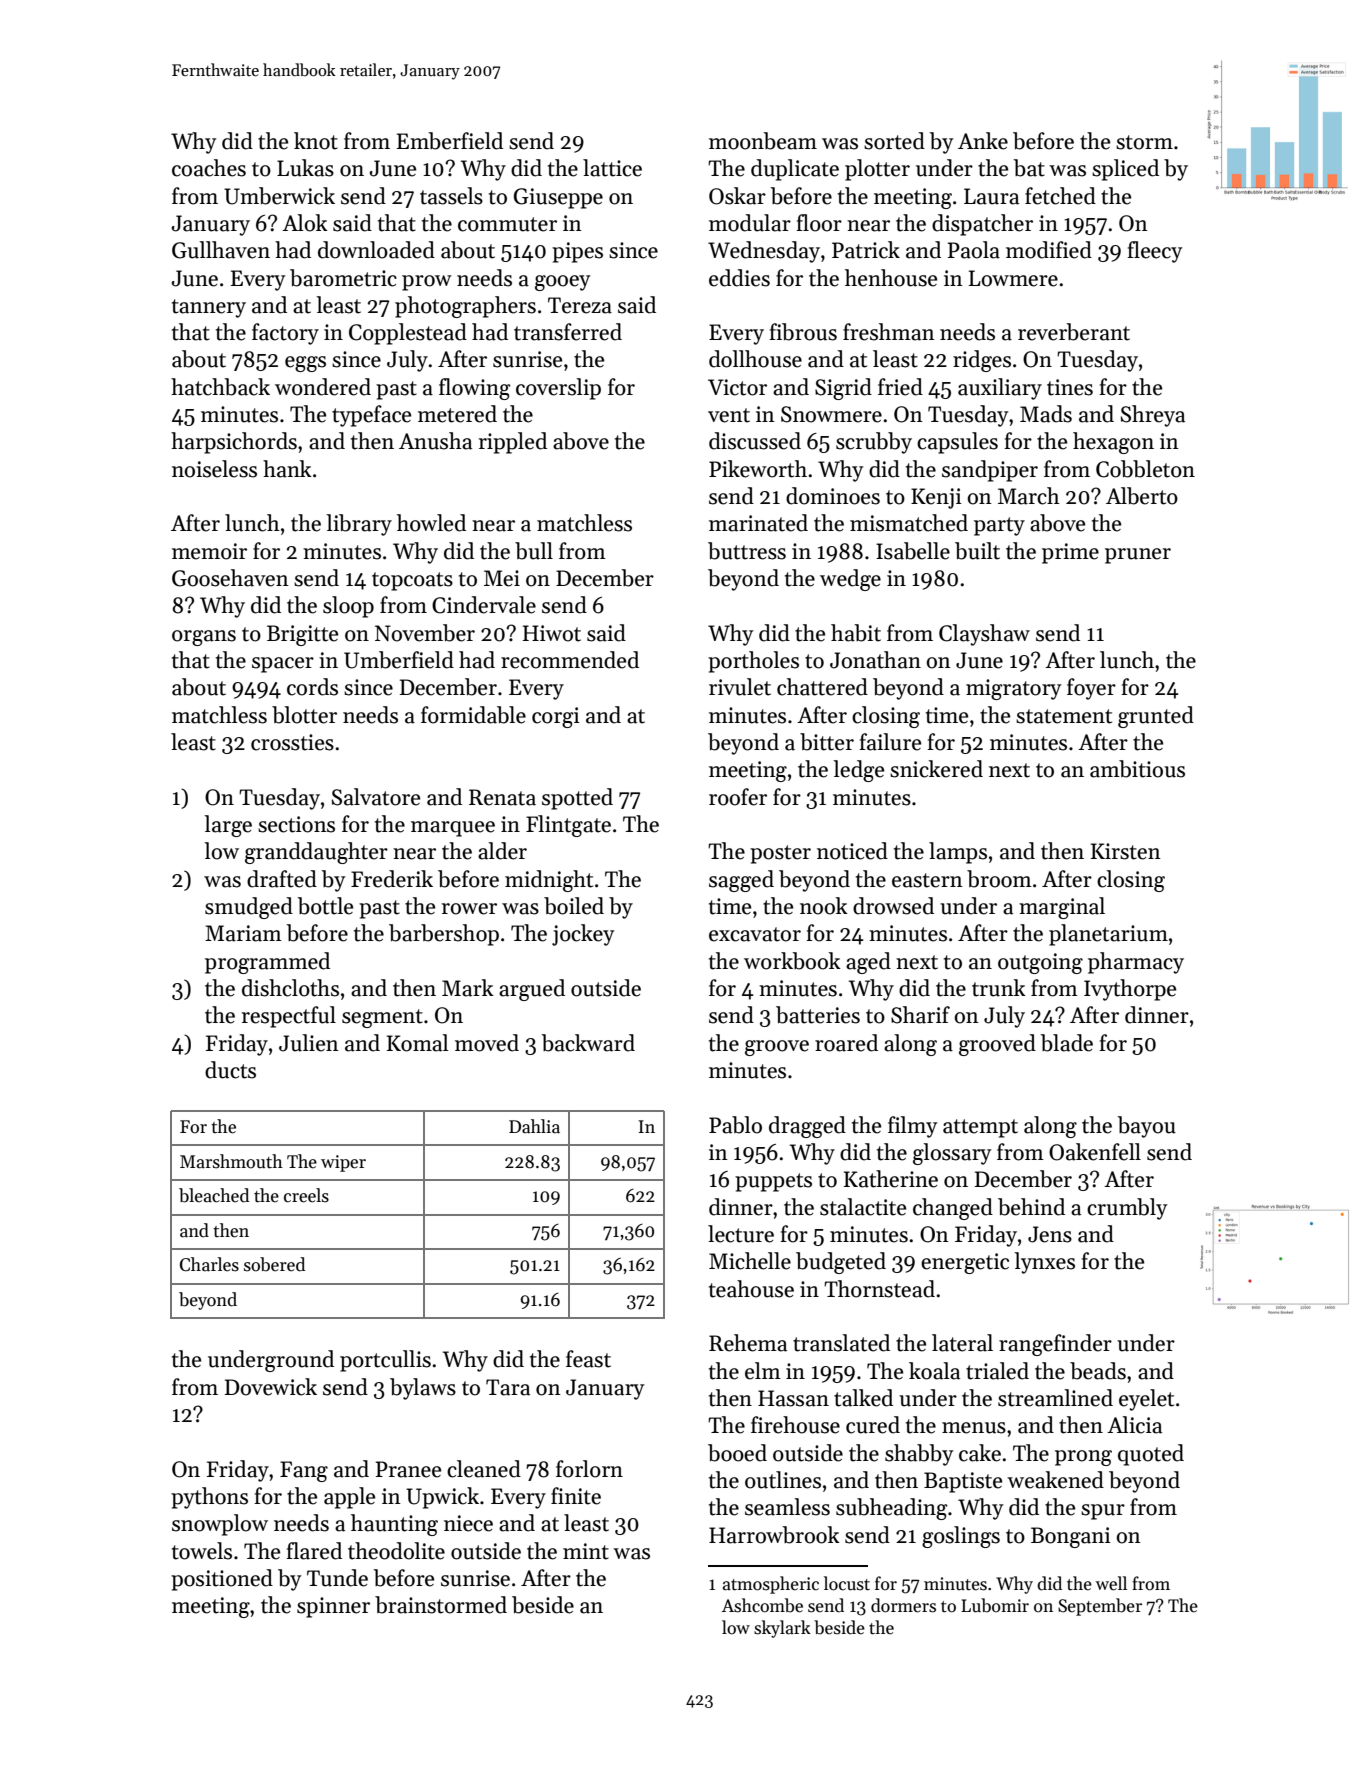 The width and height of the page is (1372, 1776). I want to click on transferred, so click(568, 332).
